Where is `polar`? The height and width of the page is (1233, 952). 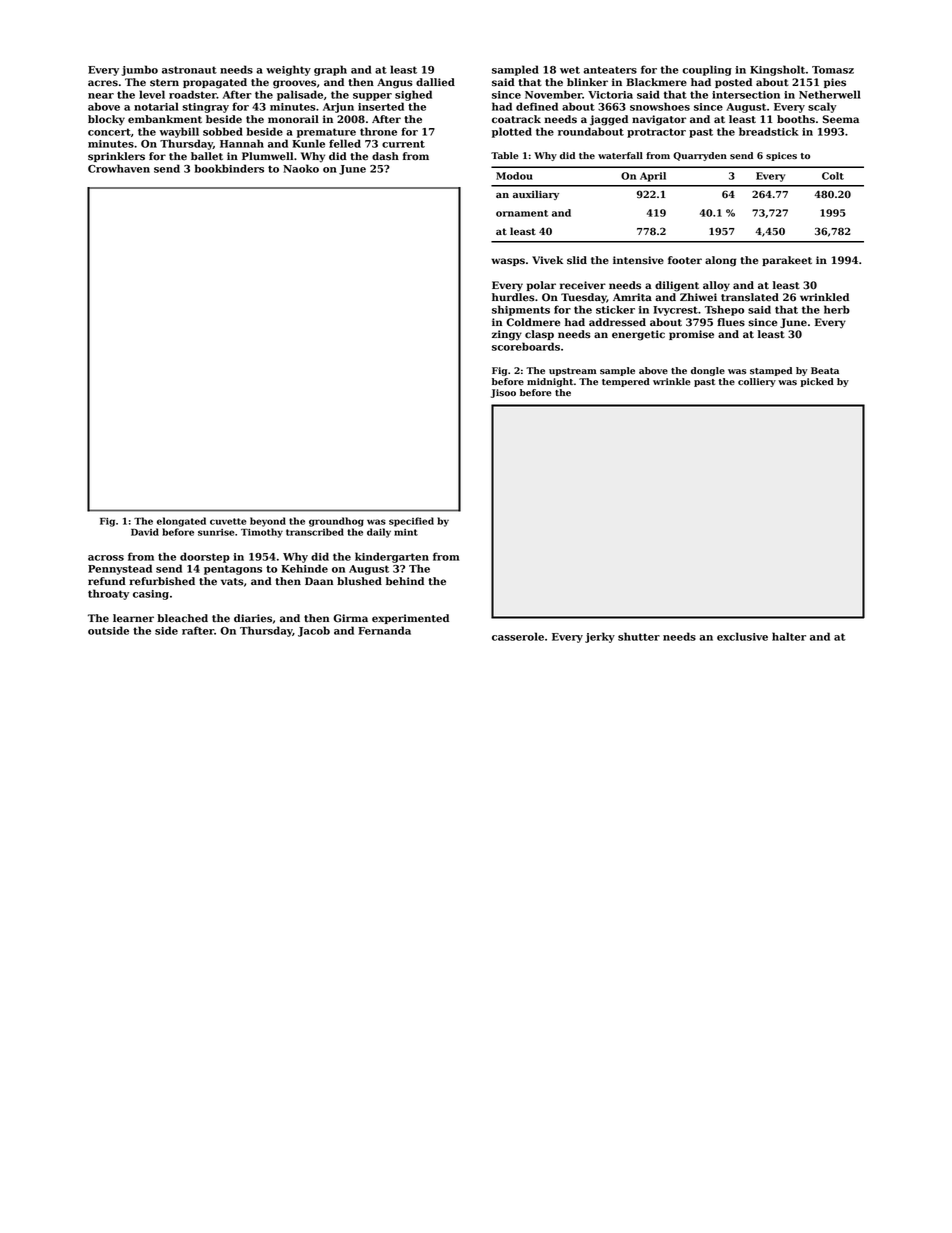 polar is located at coordinates (541, 286).
